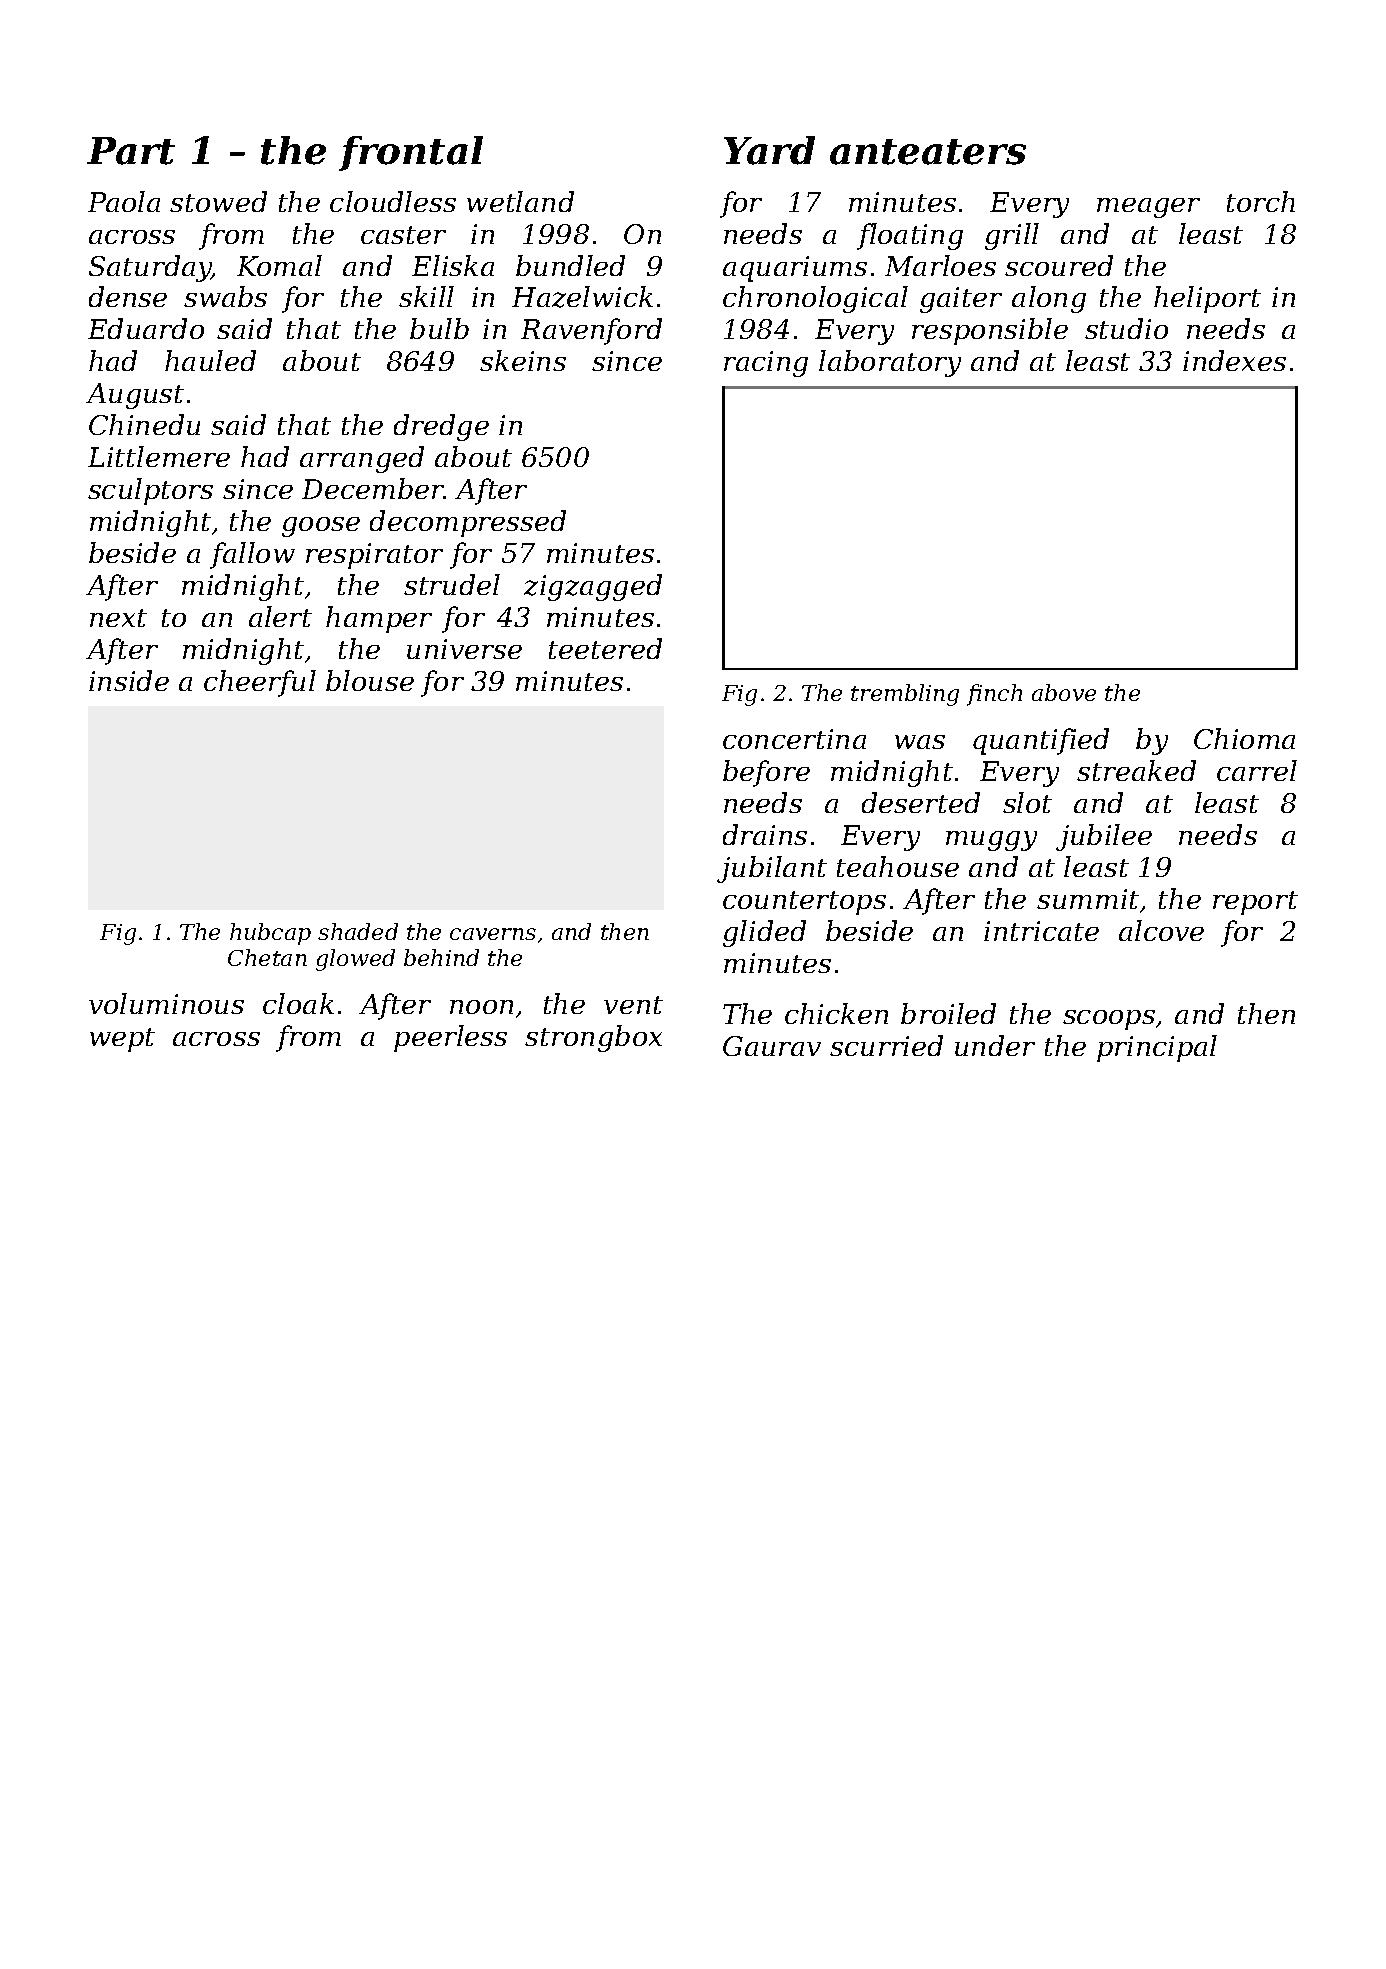  What do you see at coordinates (1244, 738) in the screenshot?
I see `Chioma` at bounding box center [1244, 738].
